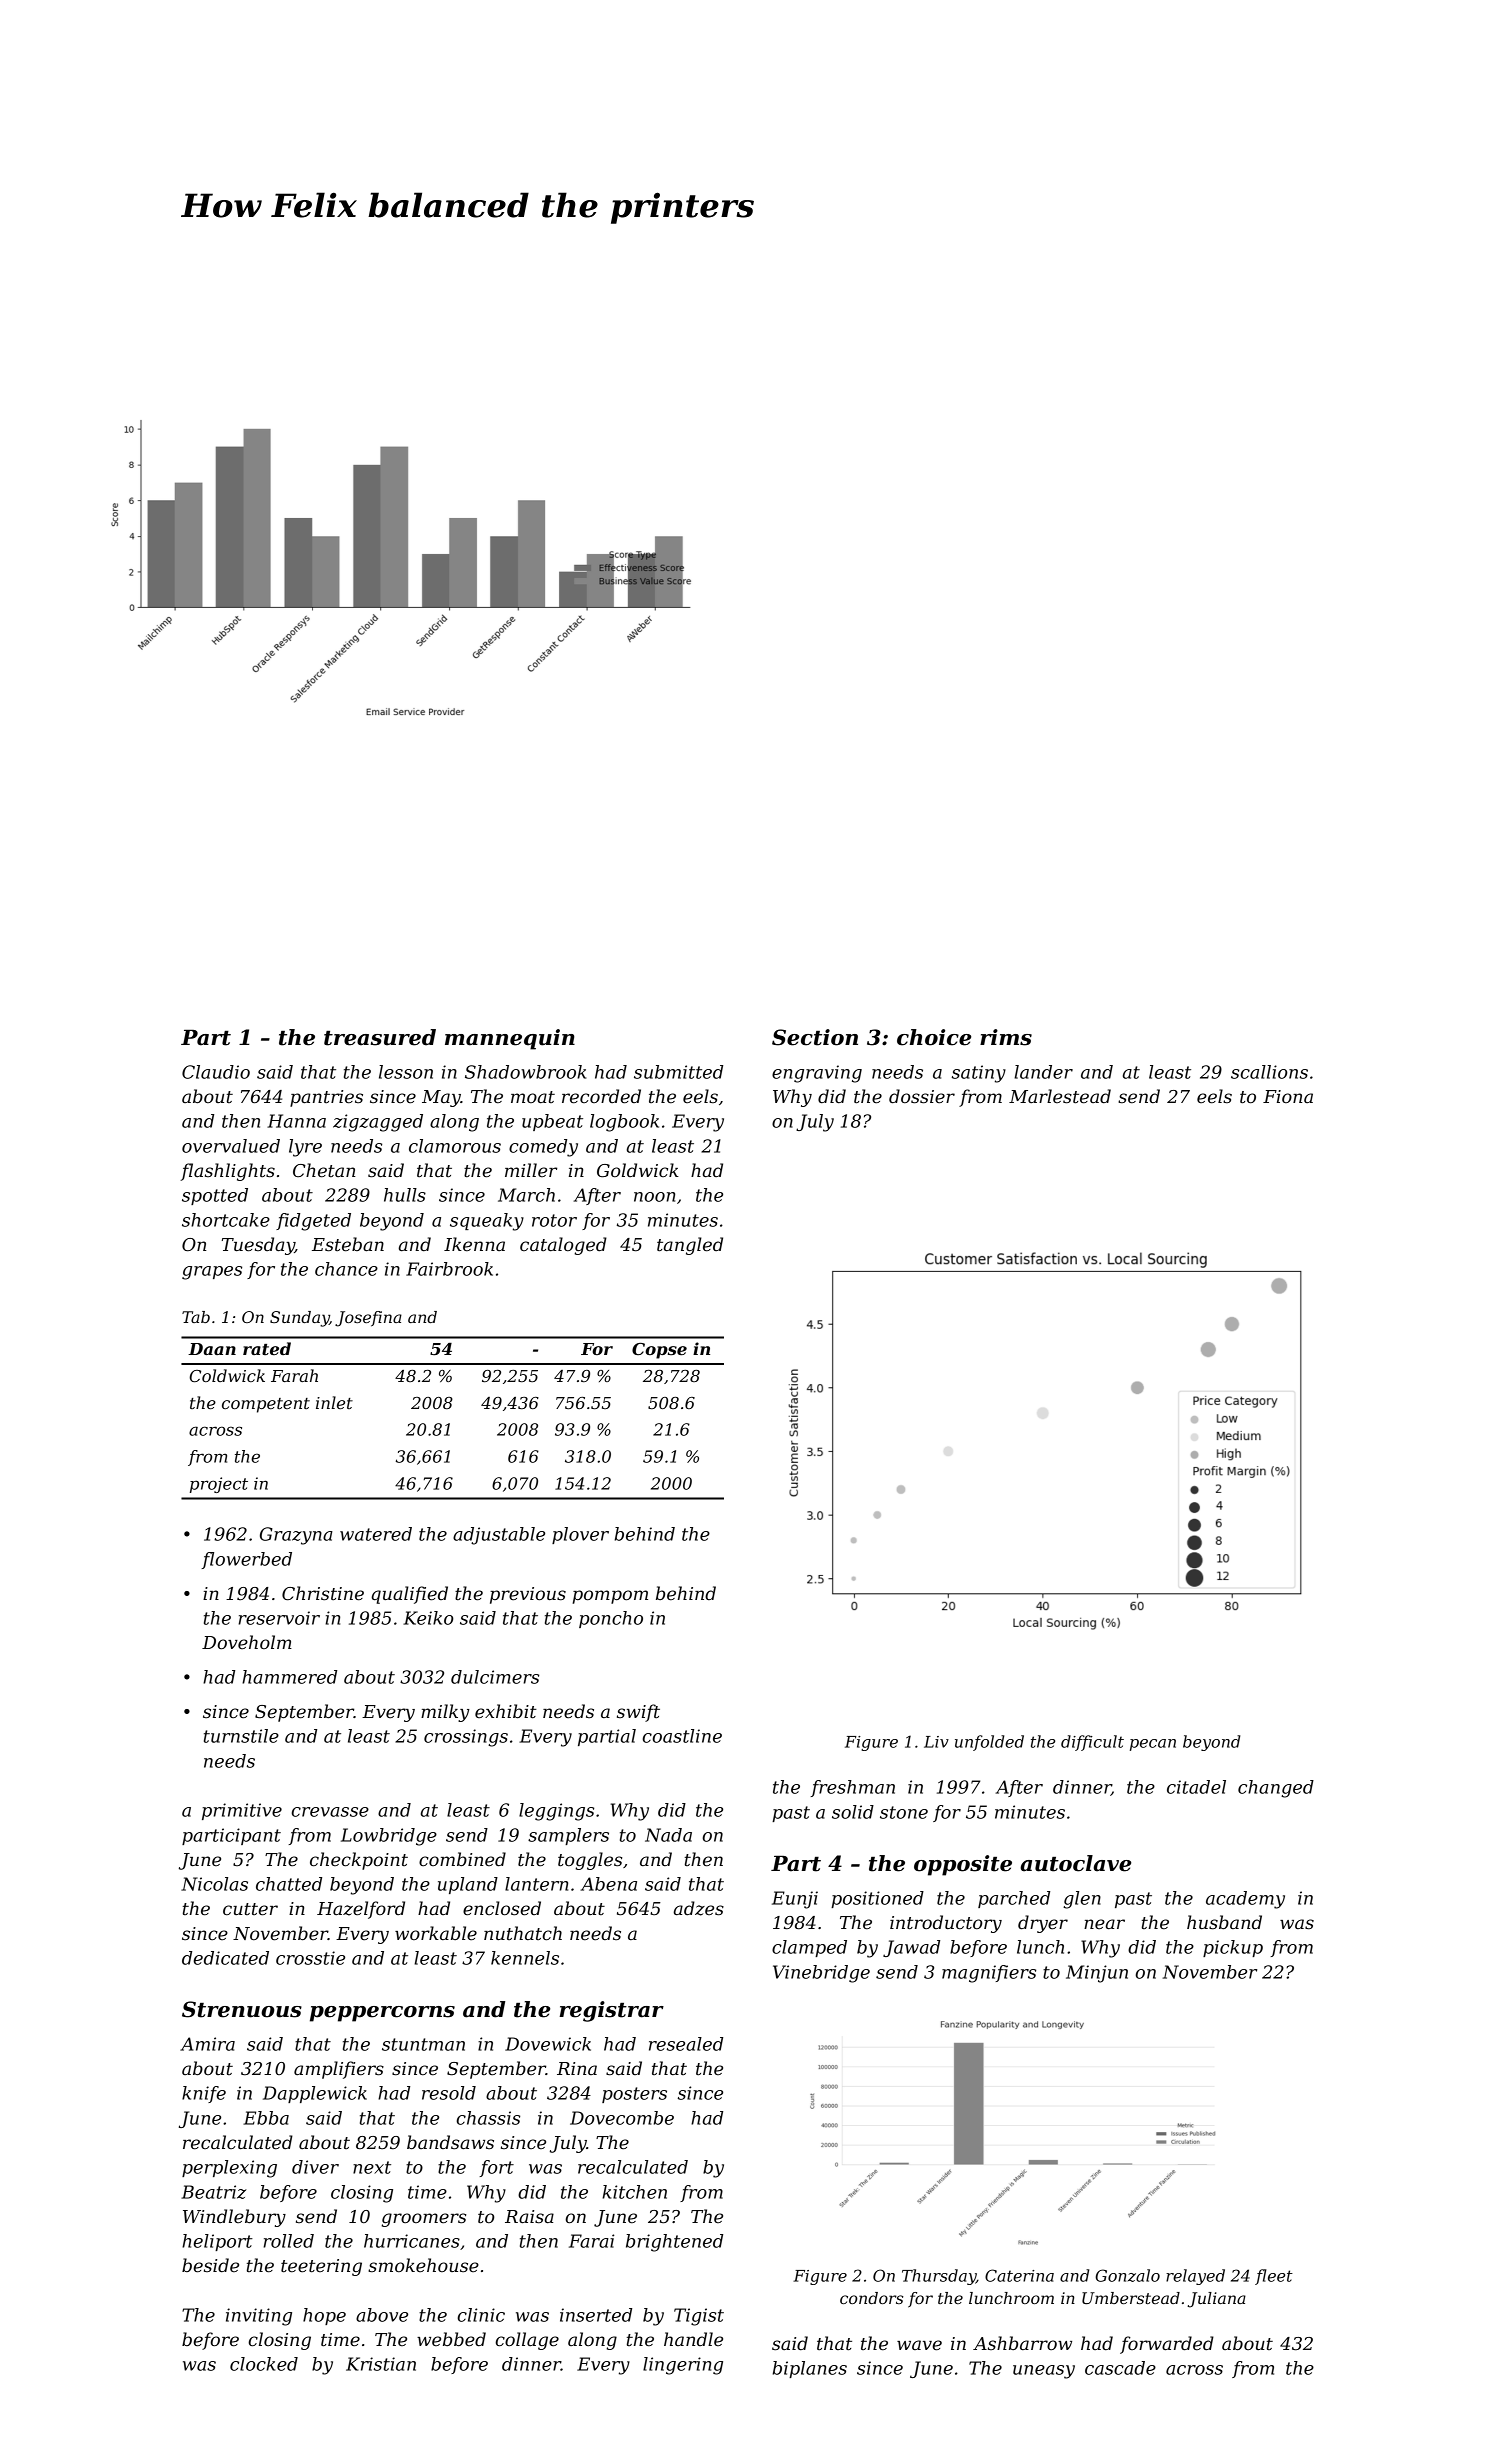 Image resolution: width=1496 pixels, height=2464 pixels. Describe the element at coordinates (1216, 2300) in the screenshot. I see `Juliana` at that location.
